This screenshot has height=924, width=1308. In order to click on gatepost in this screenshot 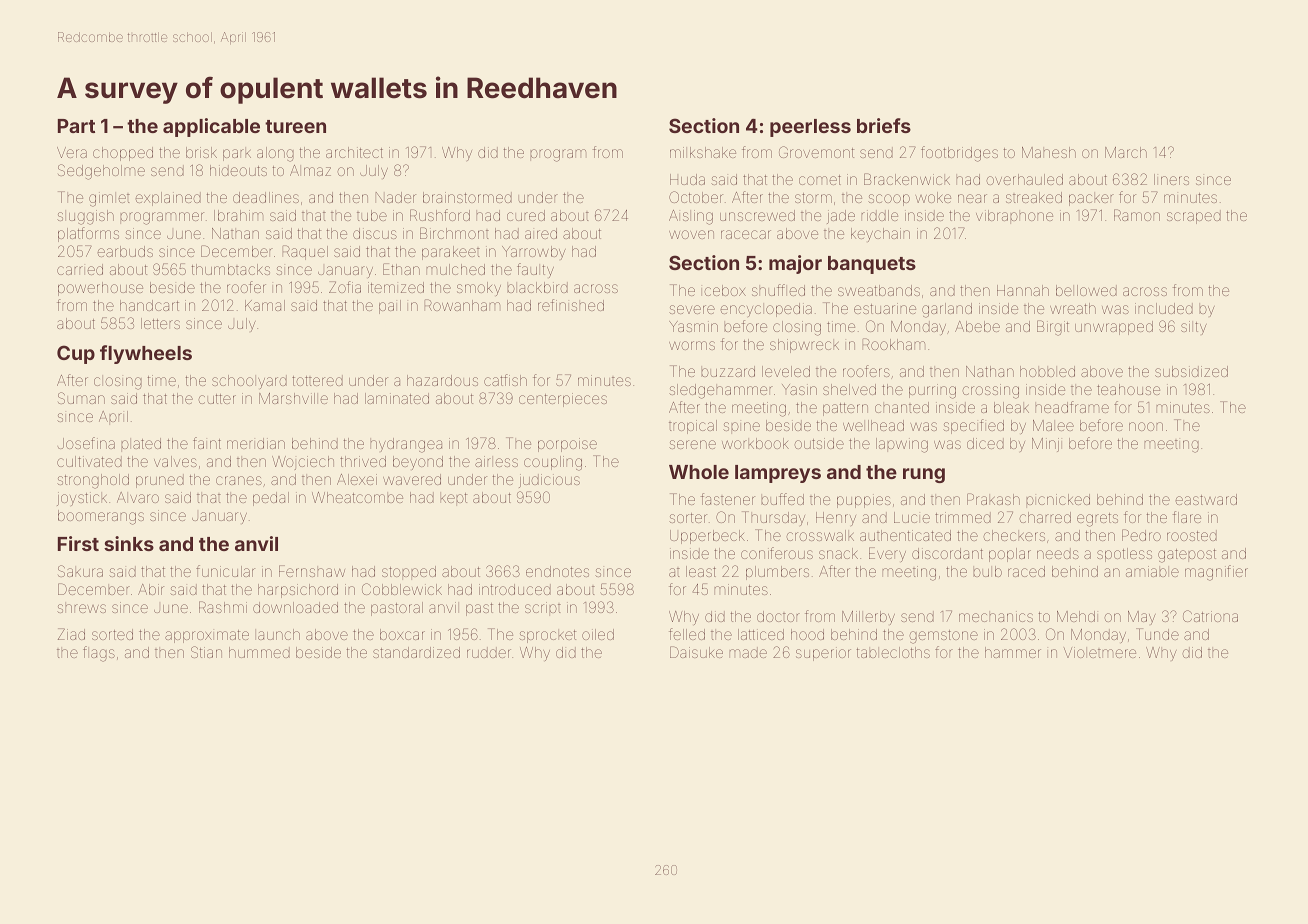, I will do `click(1187, 556)`.
